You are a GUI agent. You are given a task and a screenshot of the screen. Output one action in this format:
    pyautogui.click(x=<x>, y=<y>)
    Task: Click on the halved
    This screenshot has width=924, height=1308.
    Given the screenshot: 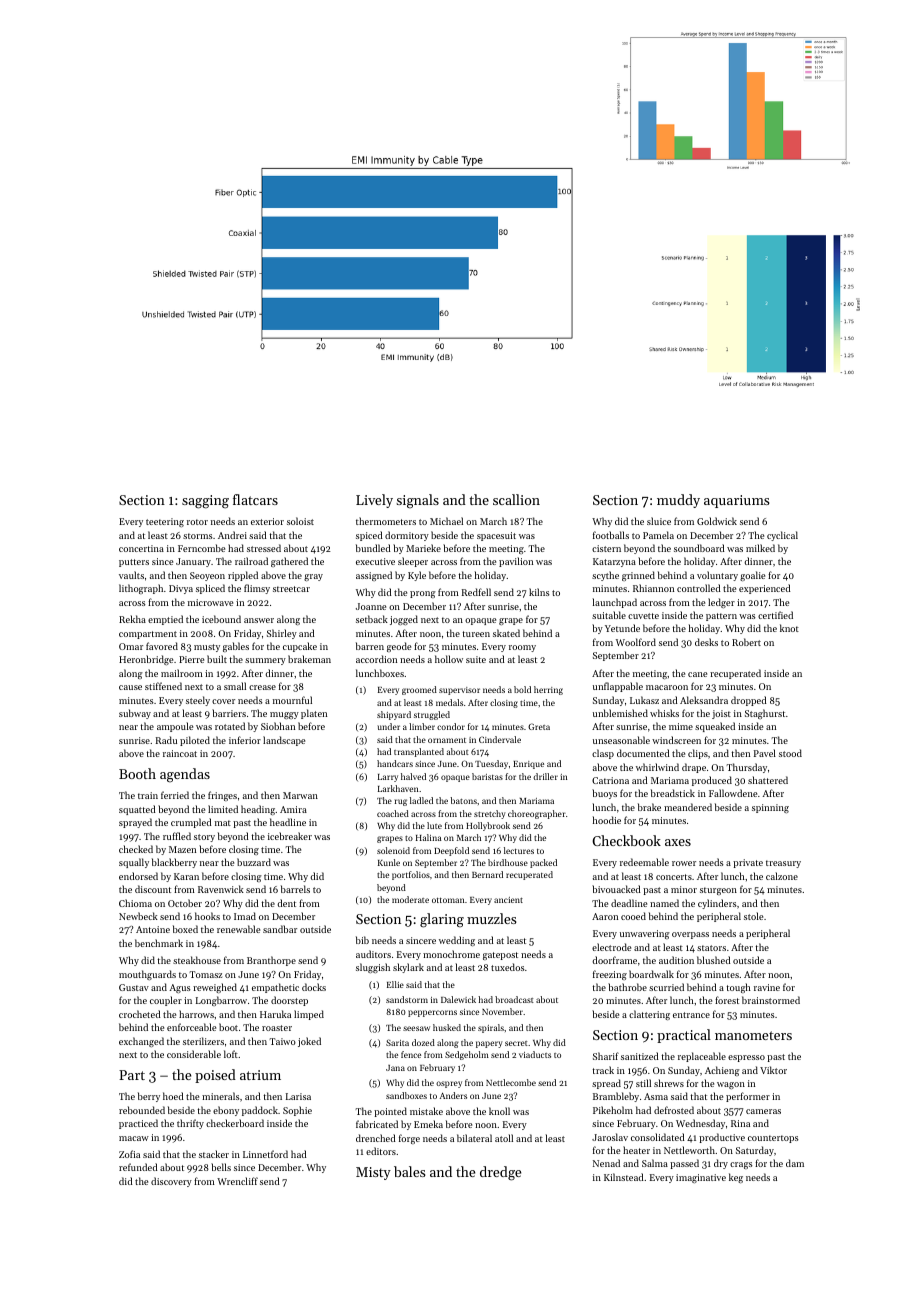 What is the action you would take?
    pyautogui.click(x=413, y=776)
